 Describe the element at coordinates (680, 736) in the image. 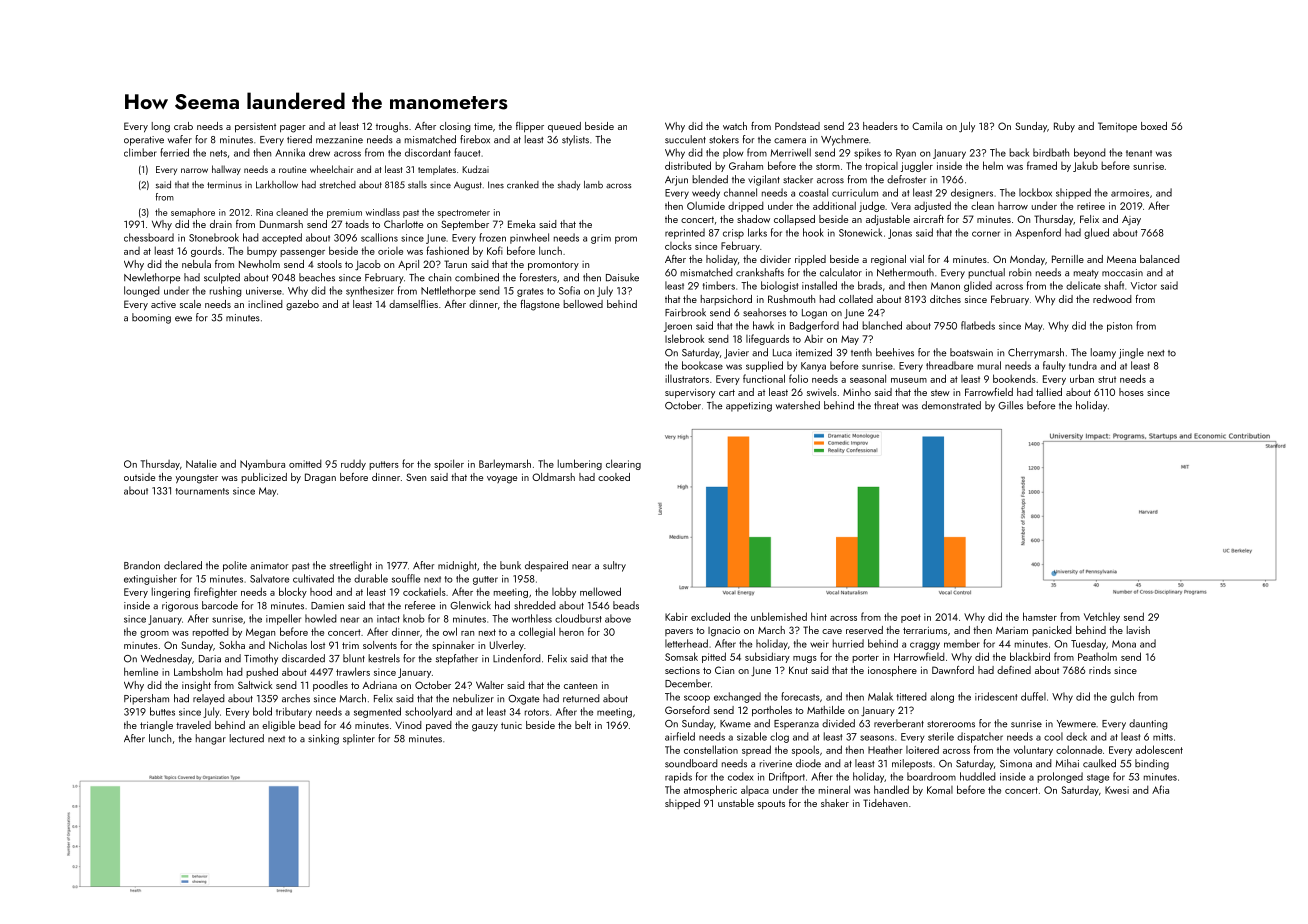

I see `airfield` at that location.
